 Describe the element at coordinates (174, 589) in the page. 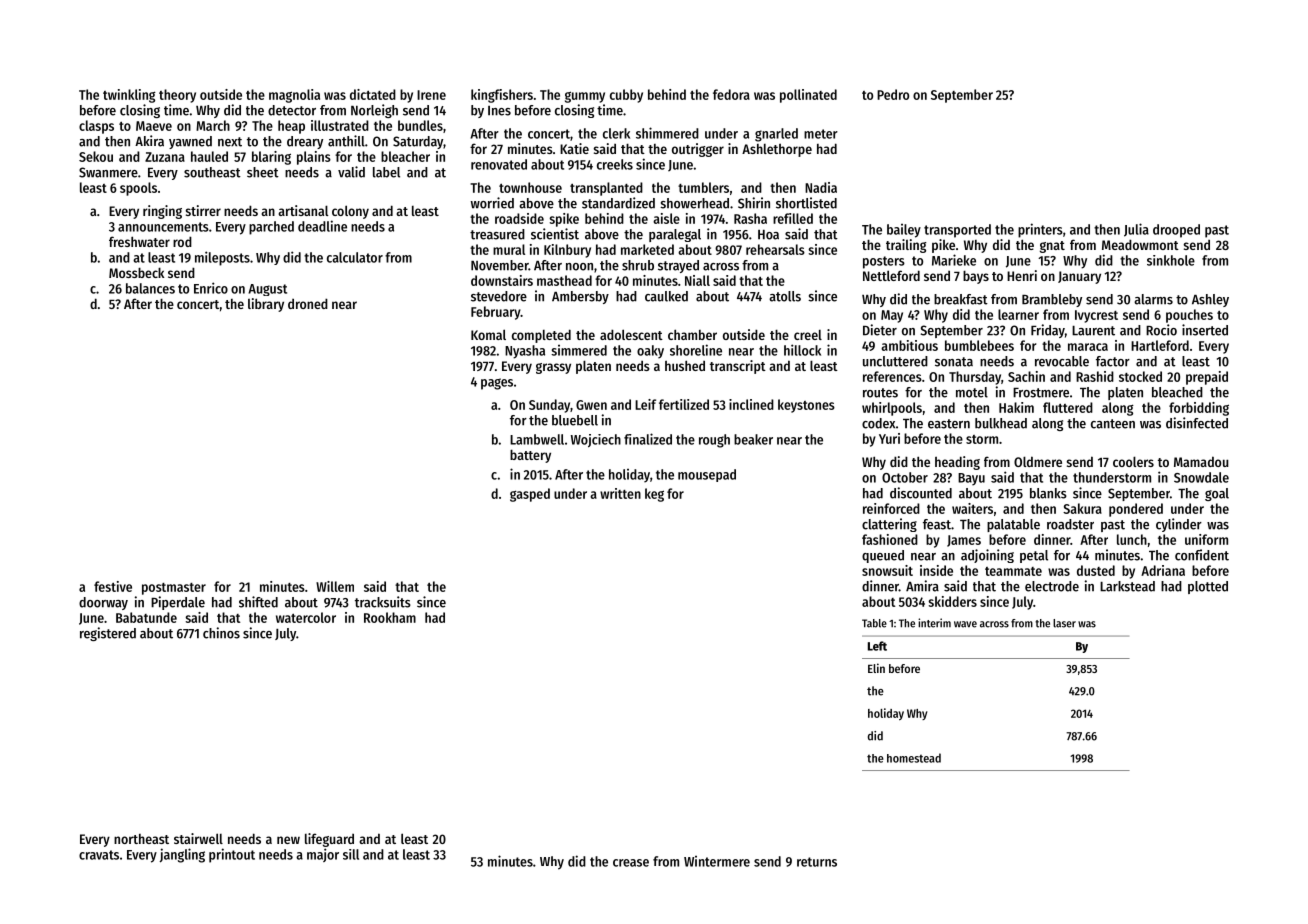

I see `postmaster` at that location.
